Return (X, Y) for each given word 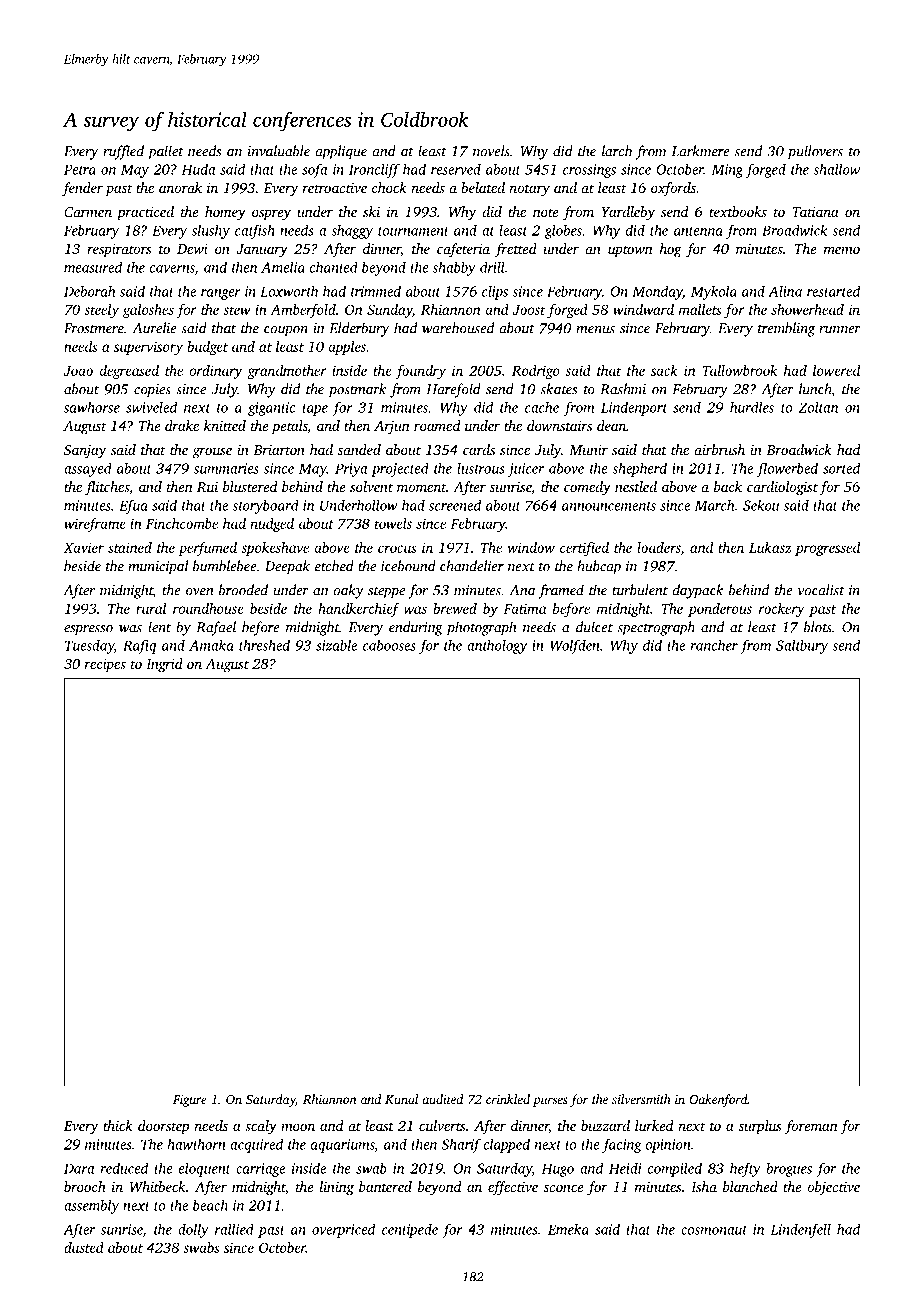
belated (483, 187)
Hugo (558, 1170)
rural (151, 608)
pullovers (815, 152)
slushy (211, 231)
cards (479, 449)
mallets (700, 309)
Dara (79, 1169)
